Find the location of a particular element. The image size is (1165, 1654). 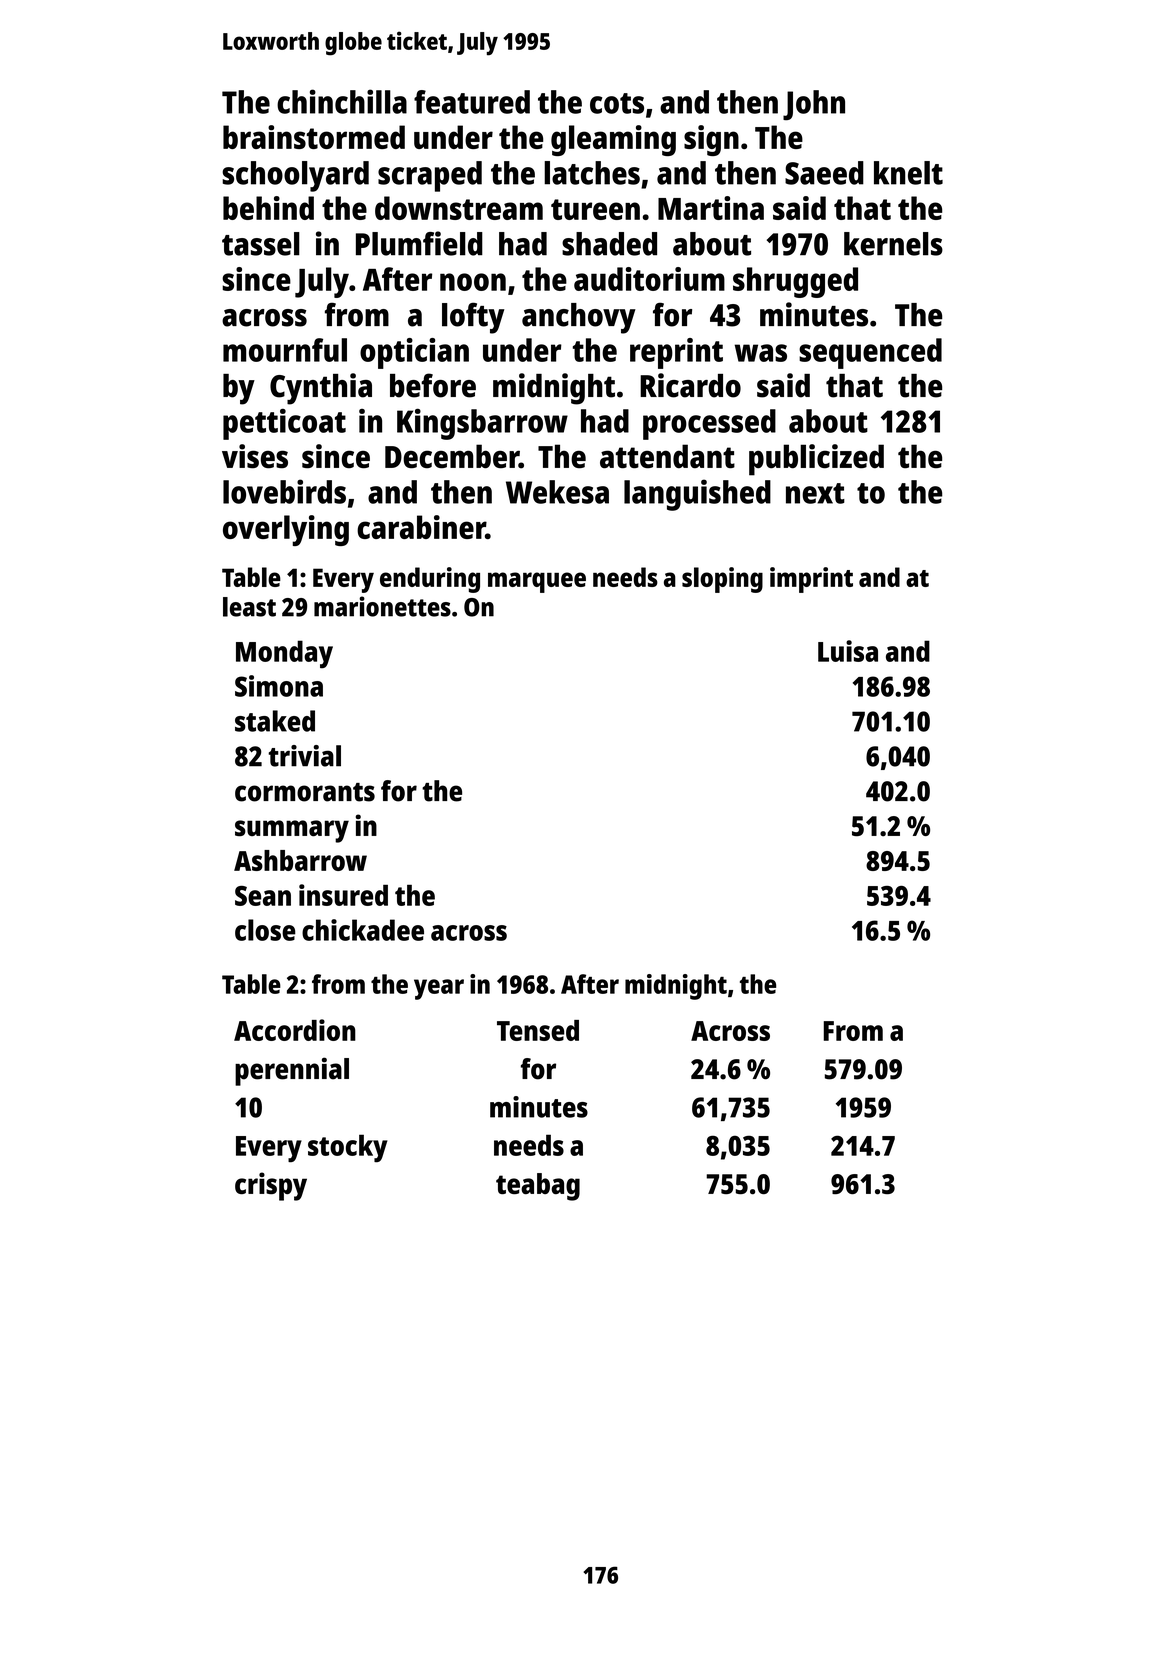

stocky is located at coordinates (348, 1148).
